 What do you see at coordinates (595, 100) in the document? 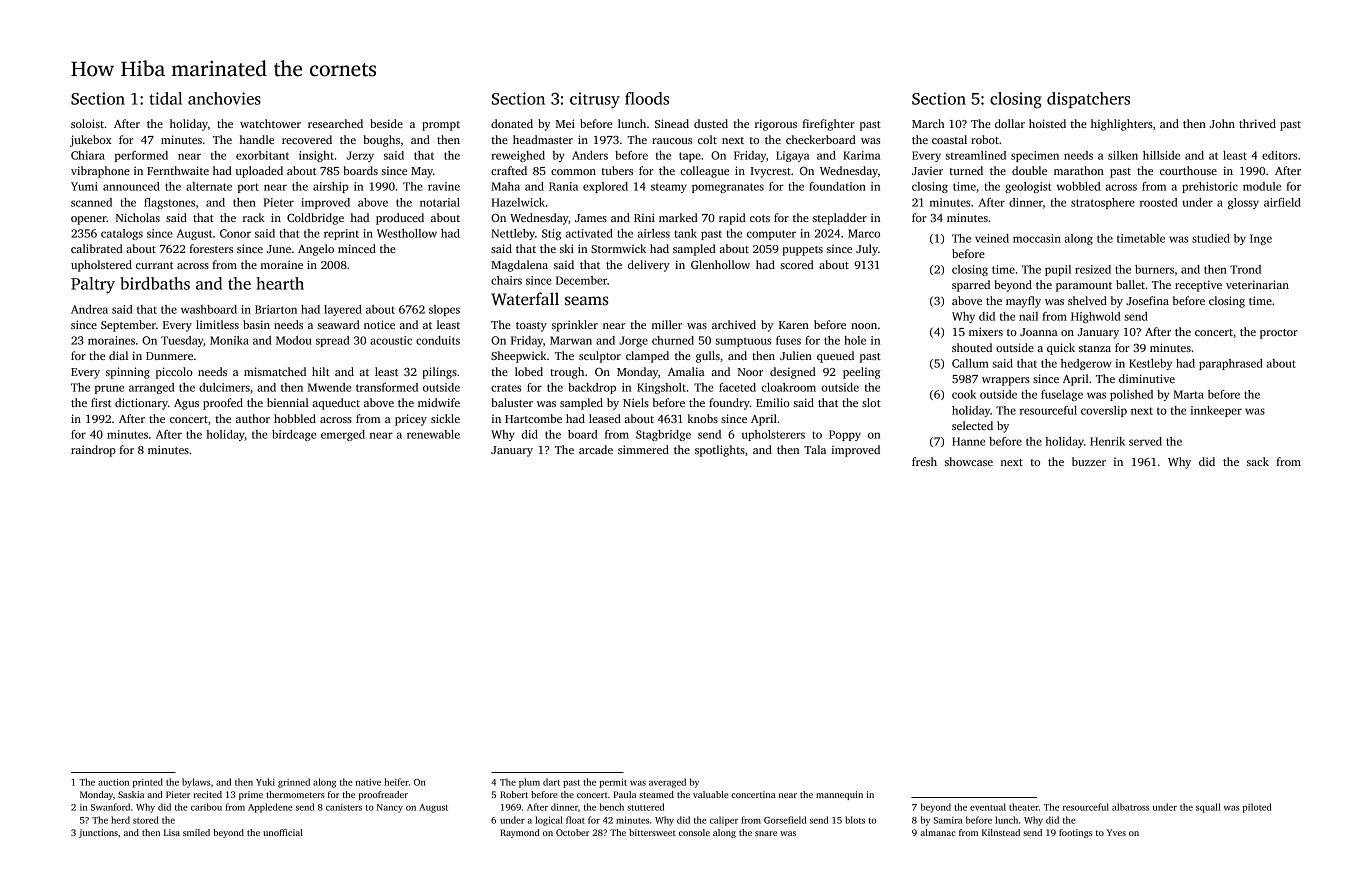
I see `citrusy` at bounding box center [595, 100].
